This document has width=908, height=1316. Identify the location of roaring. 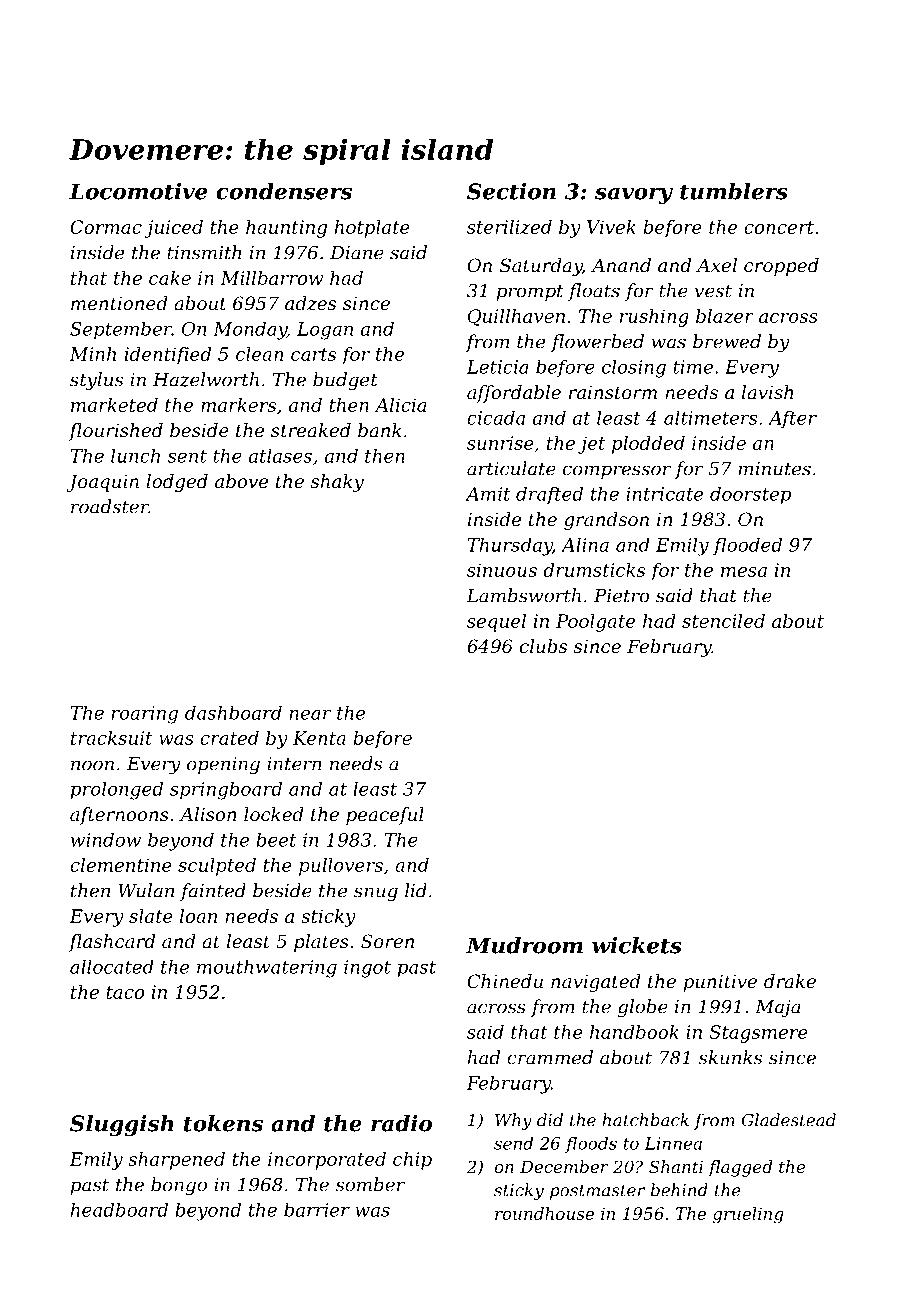
(144, 715).
